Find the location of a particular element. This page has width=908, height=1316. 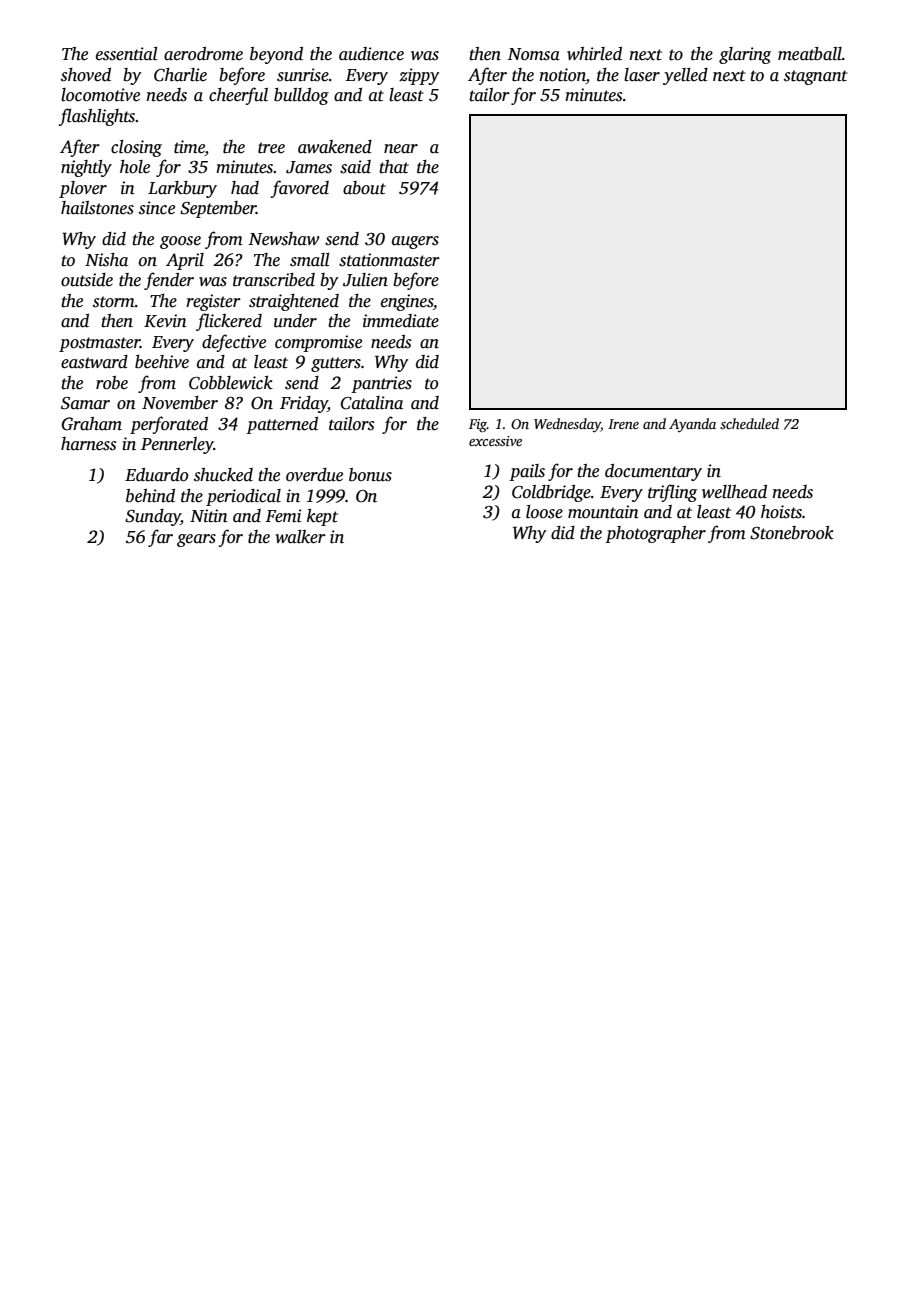

Nomsa is located at coordinates (533, 54).
